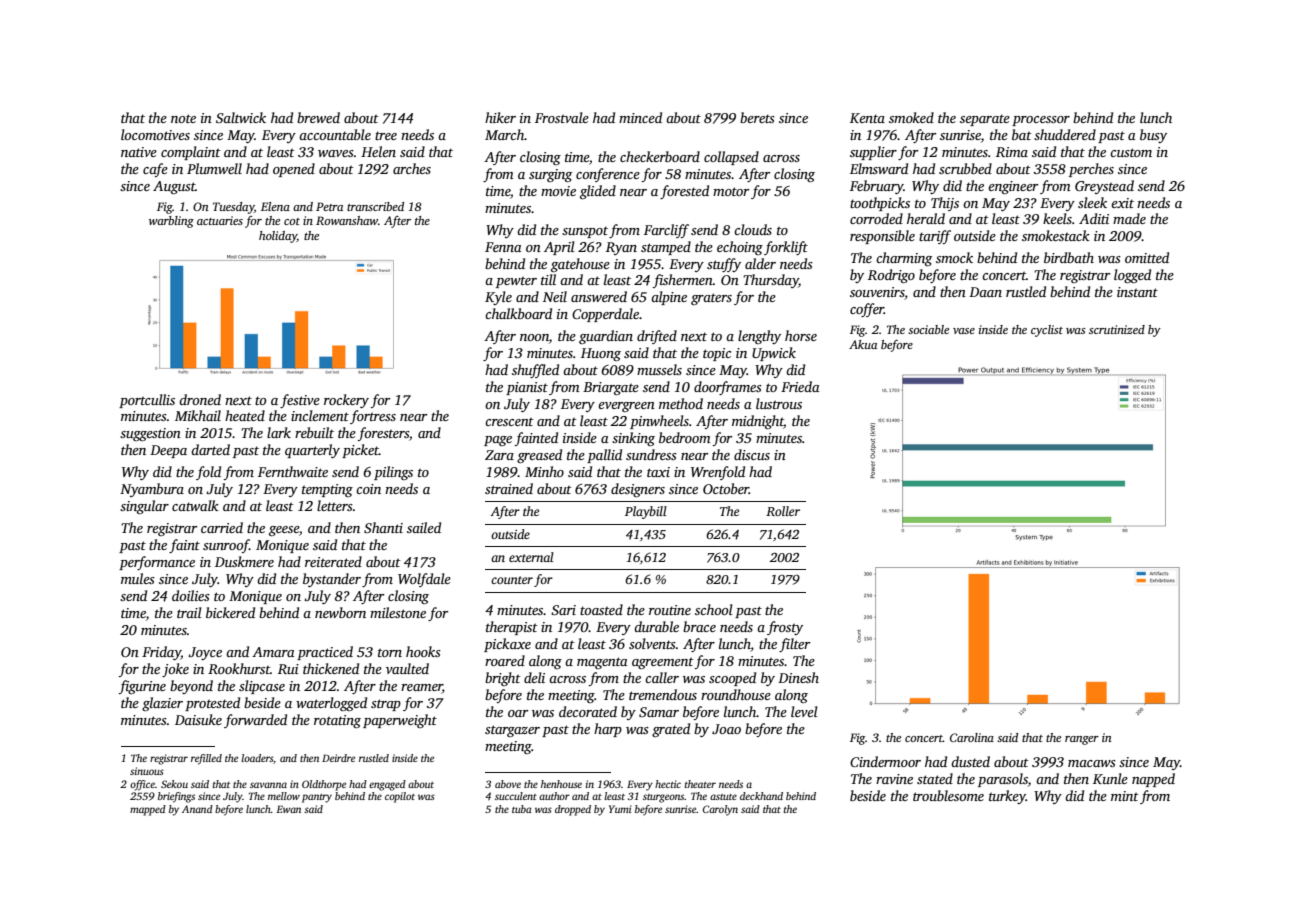 Image resolution: width=1308 pixels, height=924 pixels. Describe the element at coordinates (681, 403) in the screenshot. I see `method` at that location.
